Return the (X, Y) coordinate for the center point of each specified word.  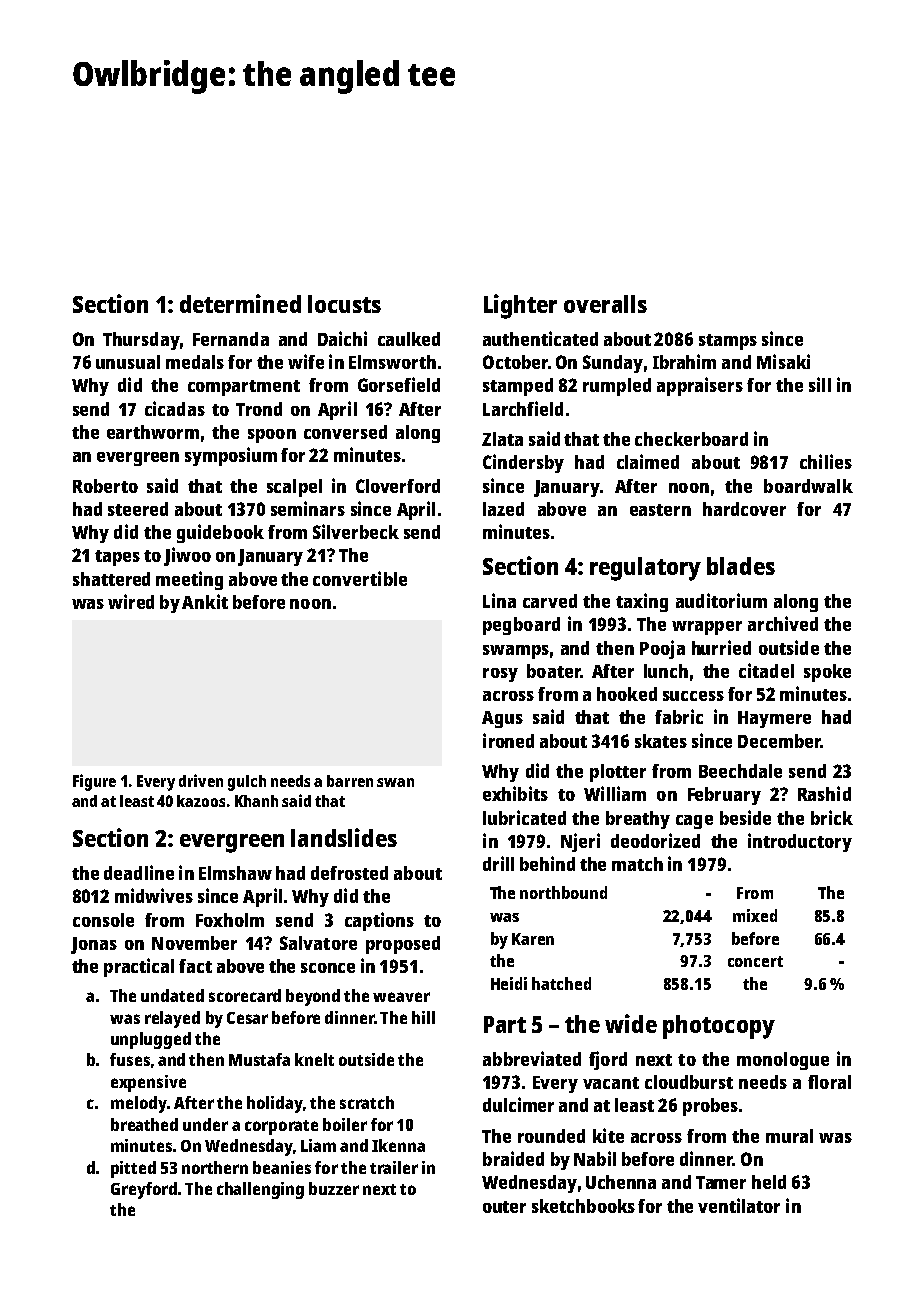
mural (789, 1136)
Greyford (144, 1190)
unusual (128, 362)
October (515, 362)
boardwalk (808, 486)
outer (504, 1207)
